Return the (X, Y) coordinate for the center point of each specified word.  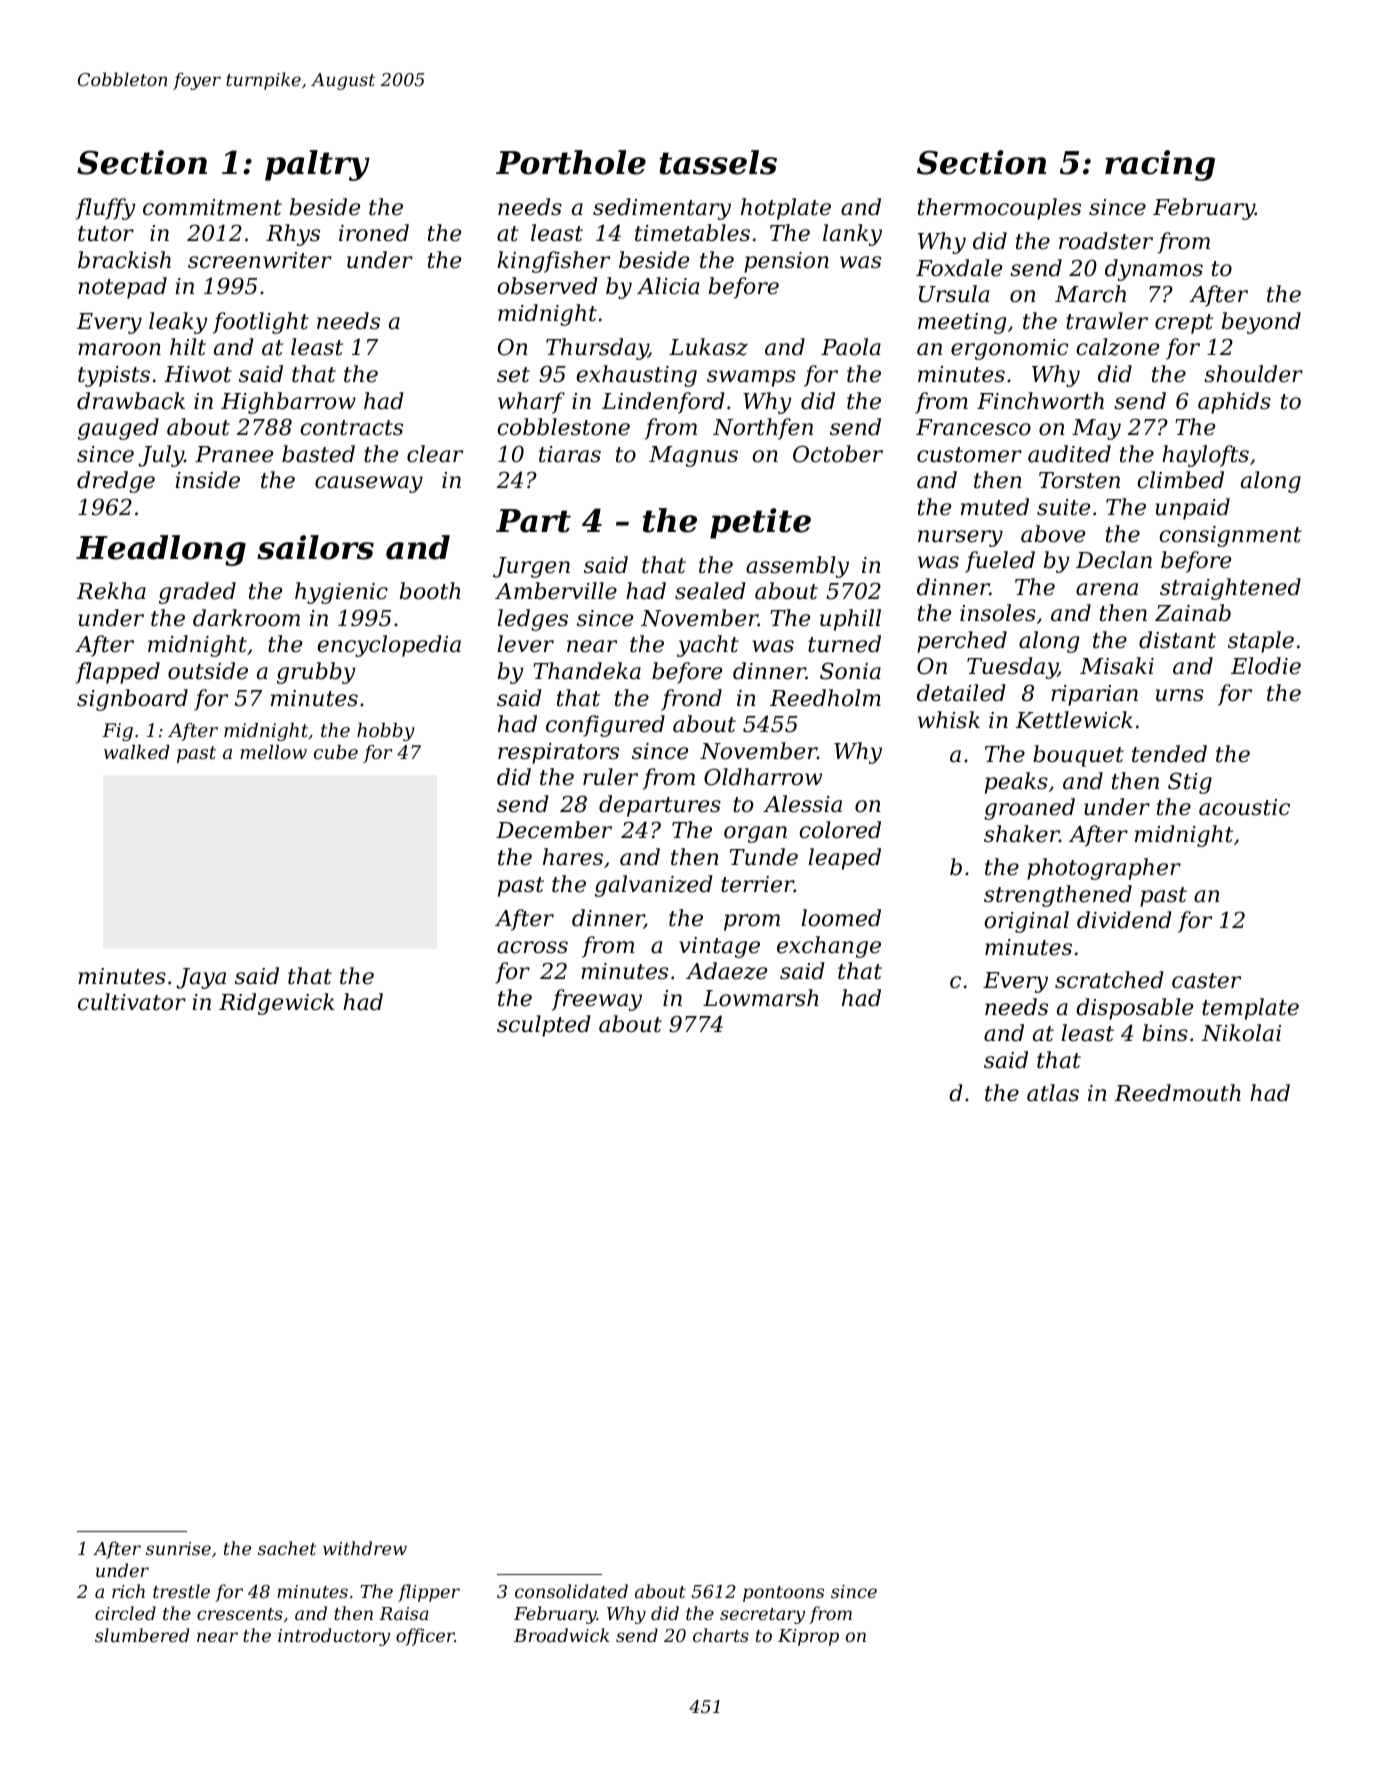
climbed (1180, 480)
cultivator (132, 1002)
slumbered (142, 1635)
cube (336, 752)
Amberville (556, 591)
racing (1160, 165)
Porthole (571, 162)
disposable (1134, 1009)
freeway (597, 1000)
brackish (124, 260)
